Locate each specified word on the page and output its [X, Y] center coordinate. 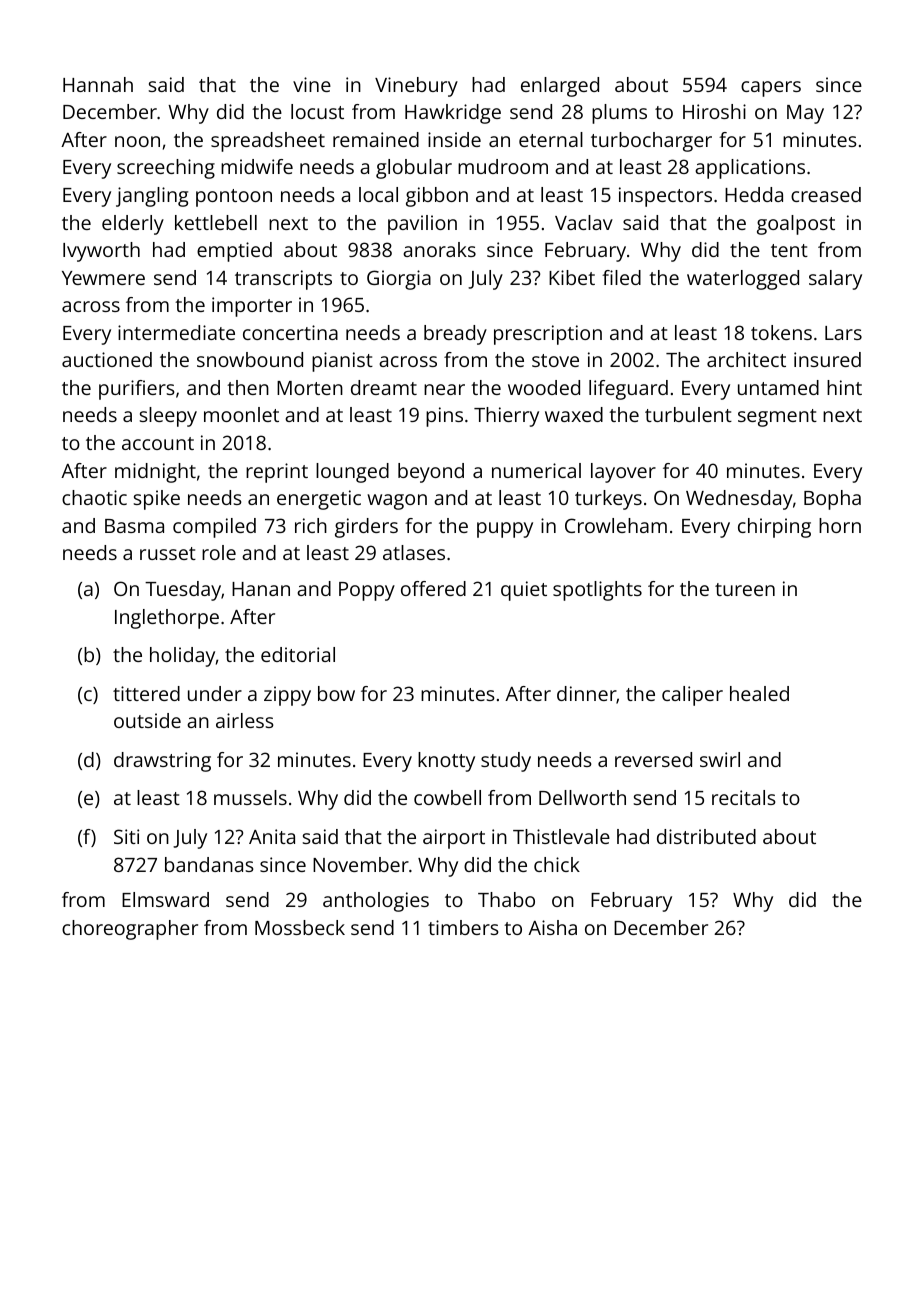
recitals [744, 797]
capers [771, 89]
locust [317, 111]
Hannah [98, 84]
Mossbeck [300, 927]
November [361, 864]
